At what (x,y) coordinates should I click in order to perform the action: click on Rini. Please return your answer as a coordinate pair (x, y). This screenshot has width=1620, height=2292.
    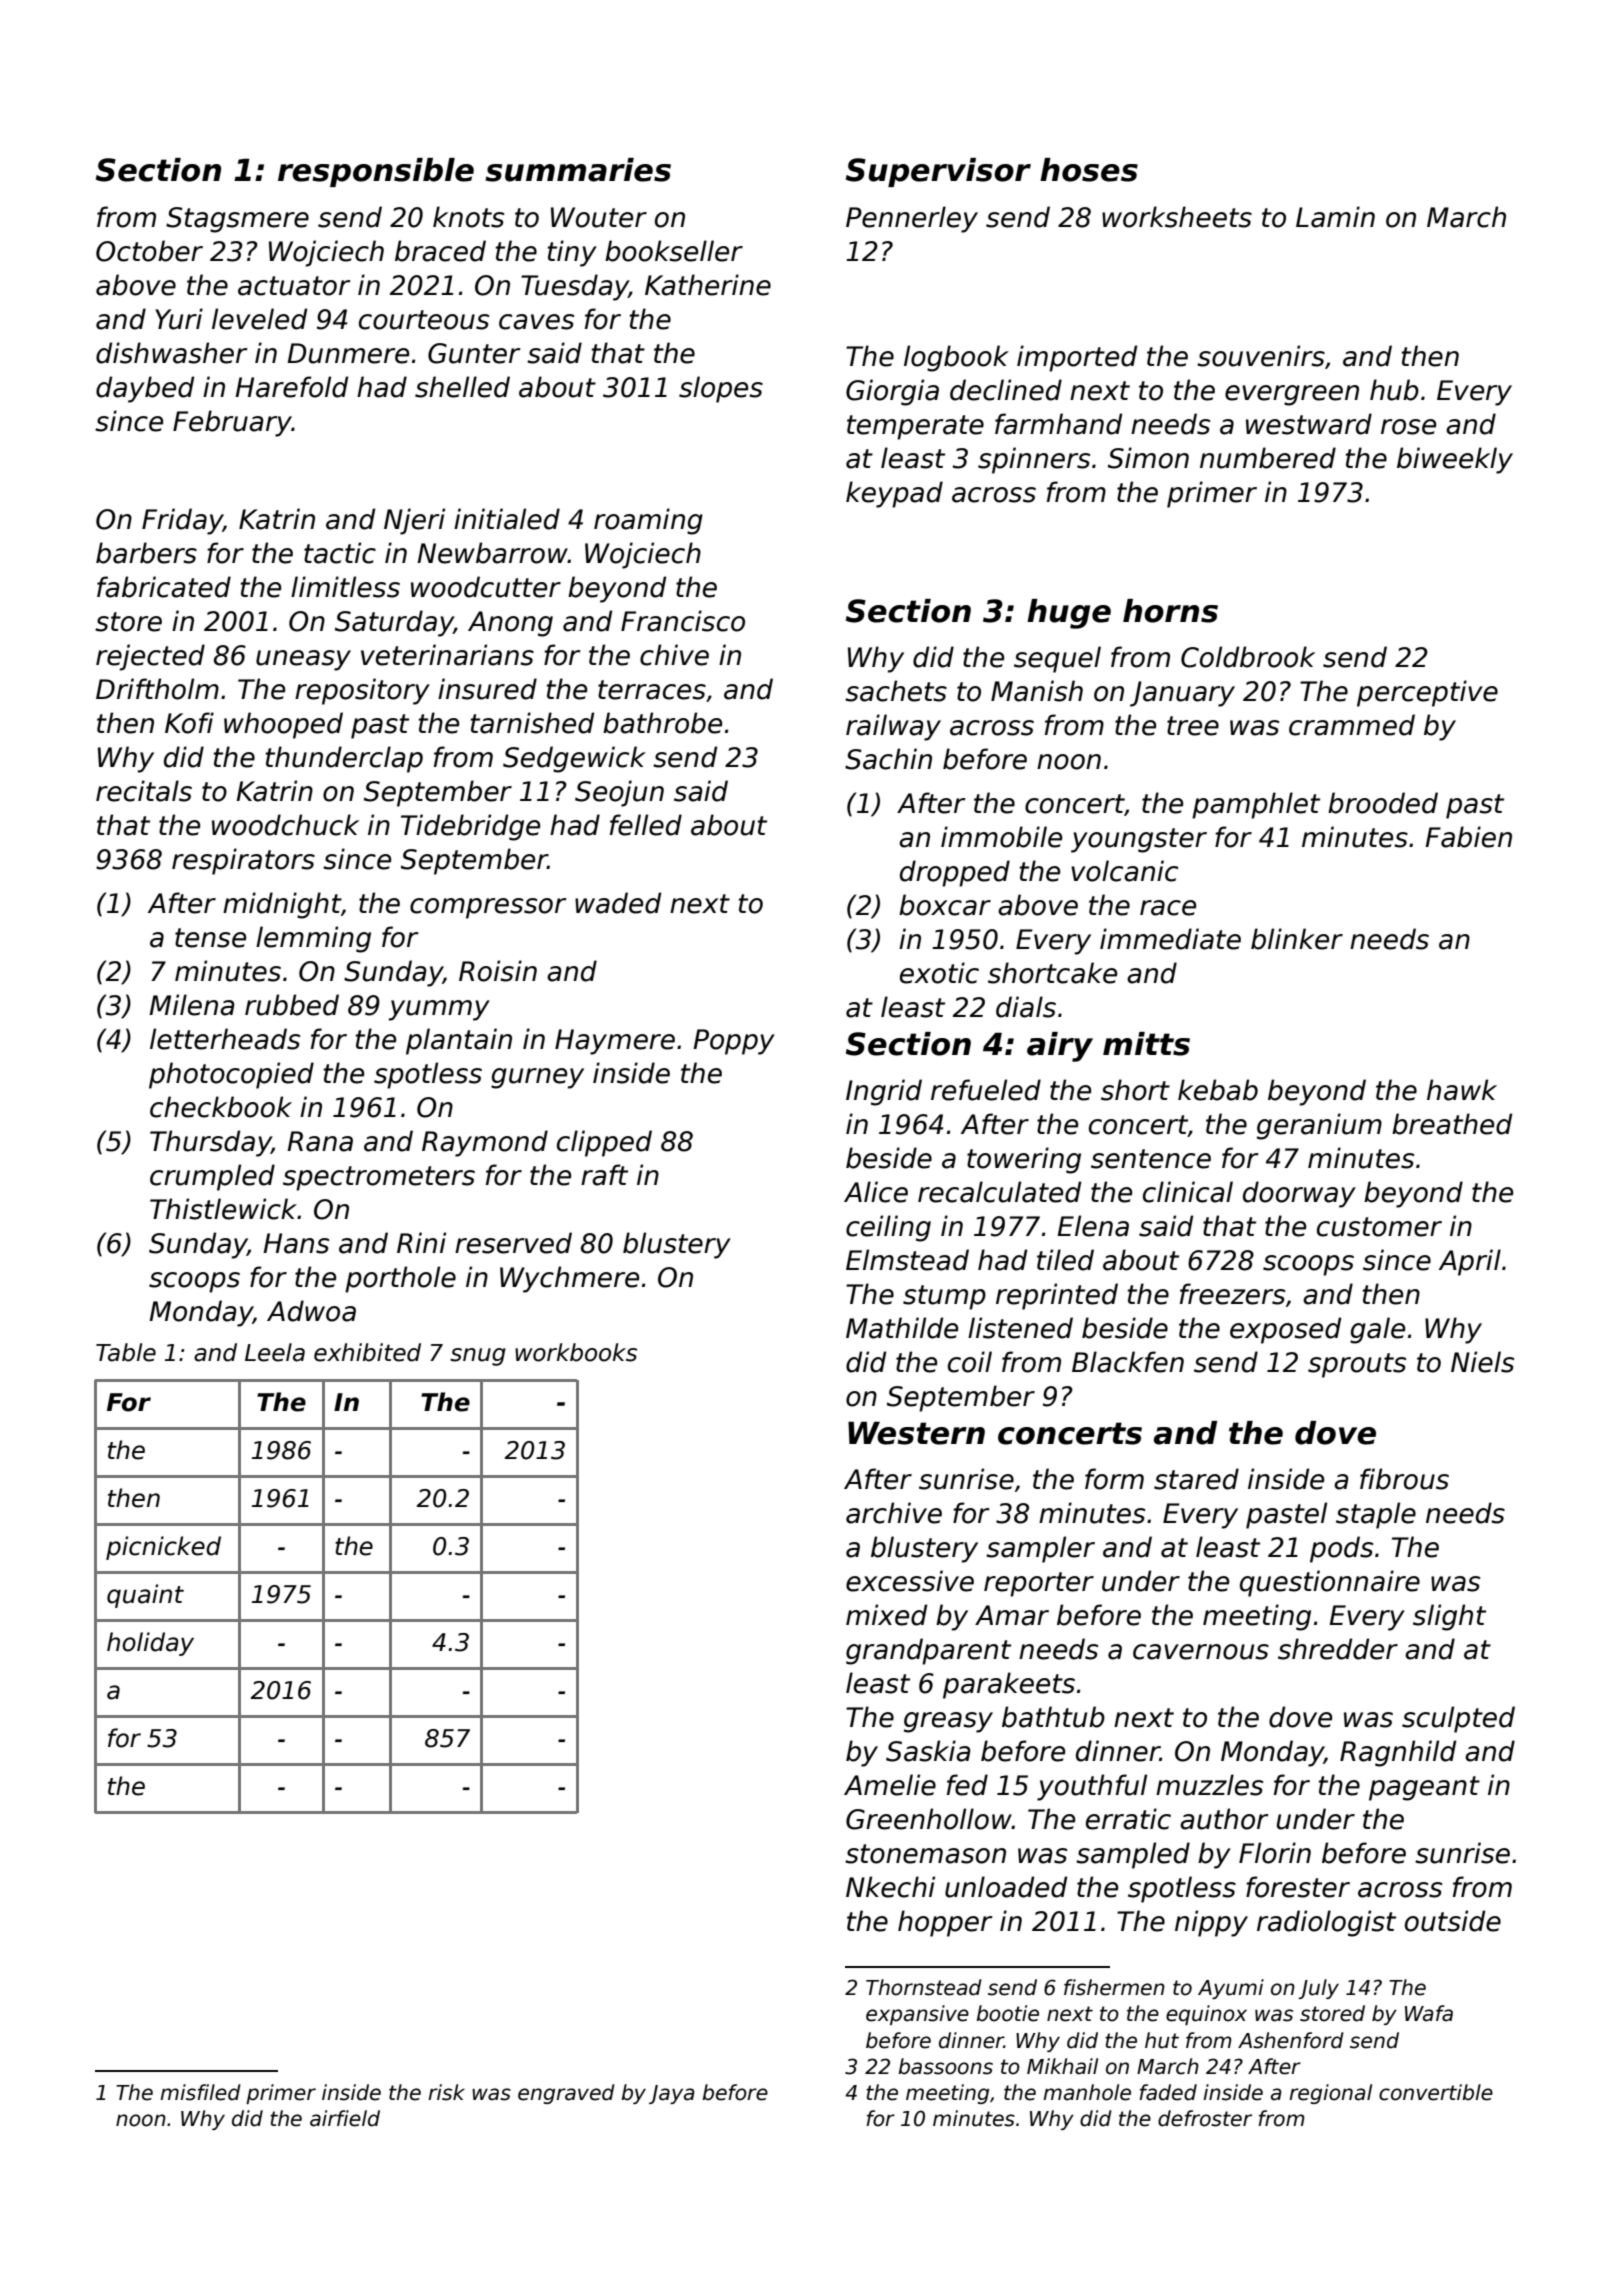
    Looking at the image, I should click on (421, 1242).
